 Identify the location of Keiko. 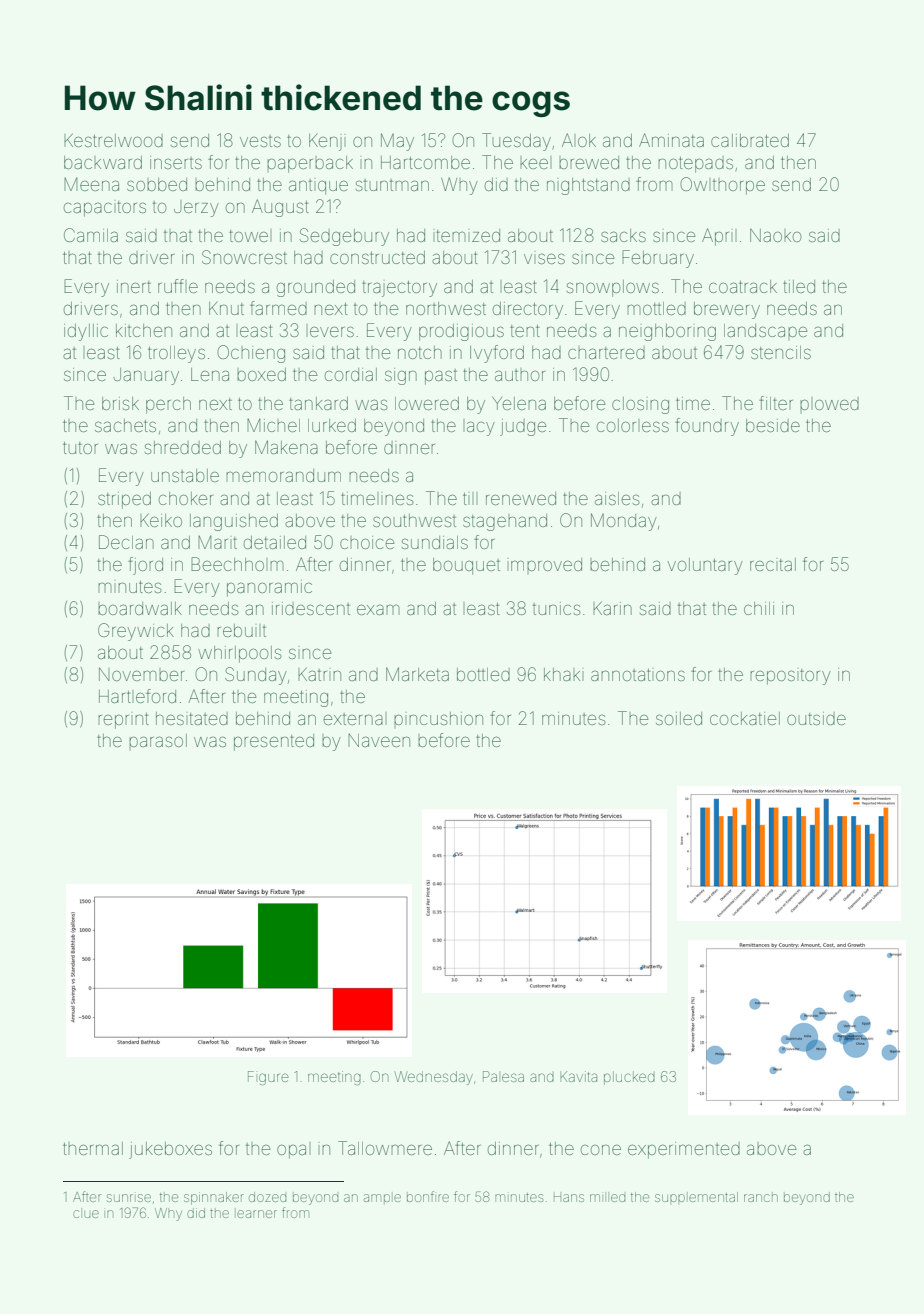
(161, 520).
